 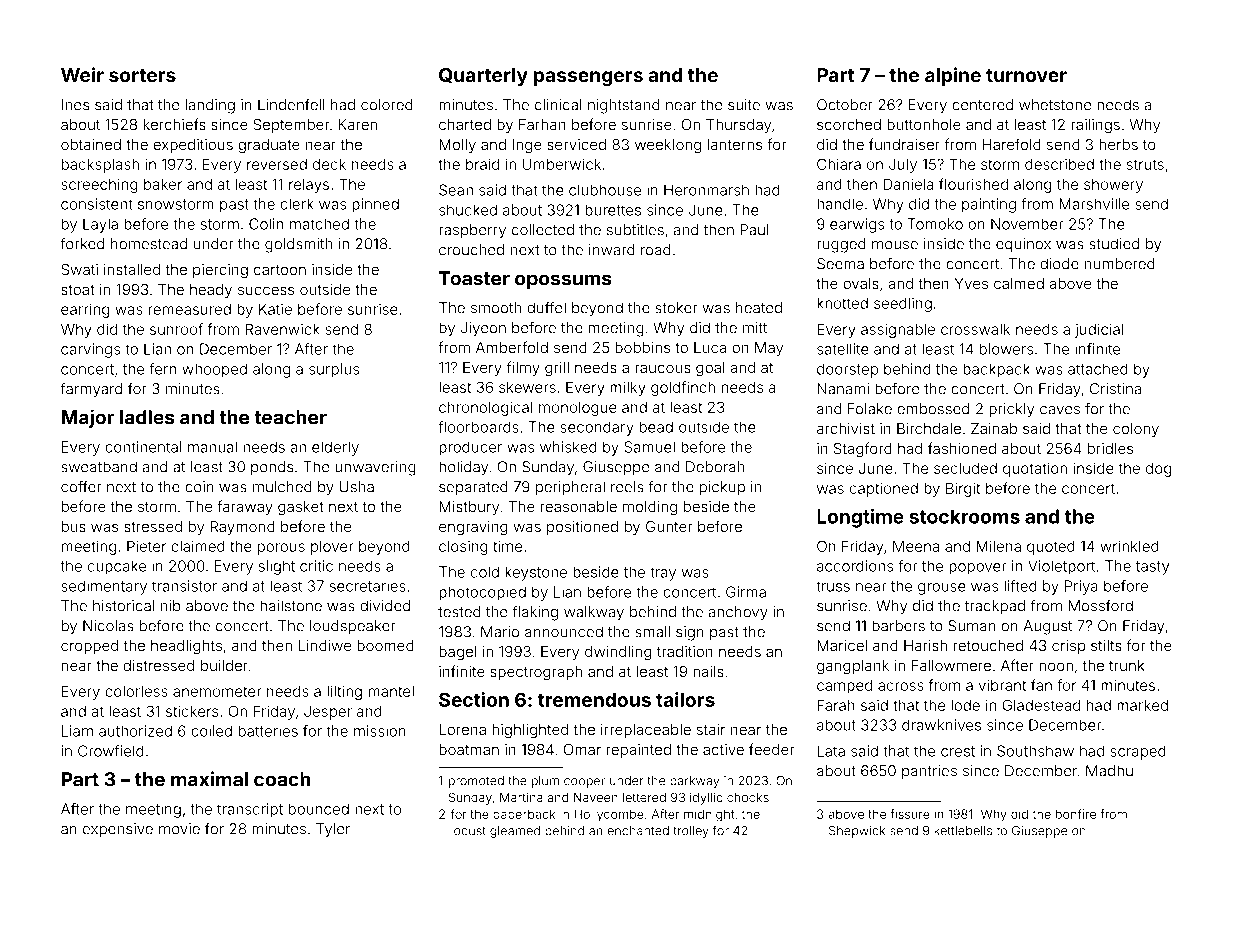 What do you see at coordinates (847, 370) in the document?
I see `doorstep` at bounding box center [847, 370].
